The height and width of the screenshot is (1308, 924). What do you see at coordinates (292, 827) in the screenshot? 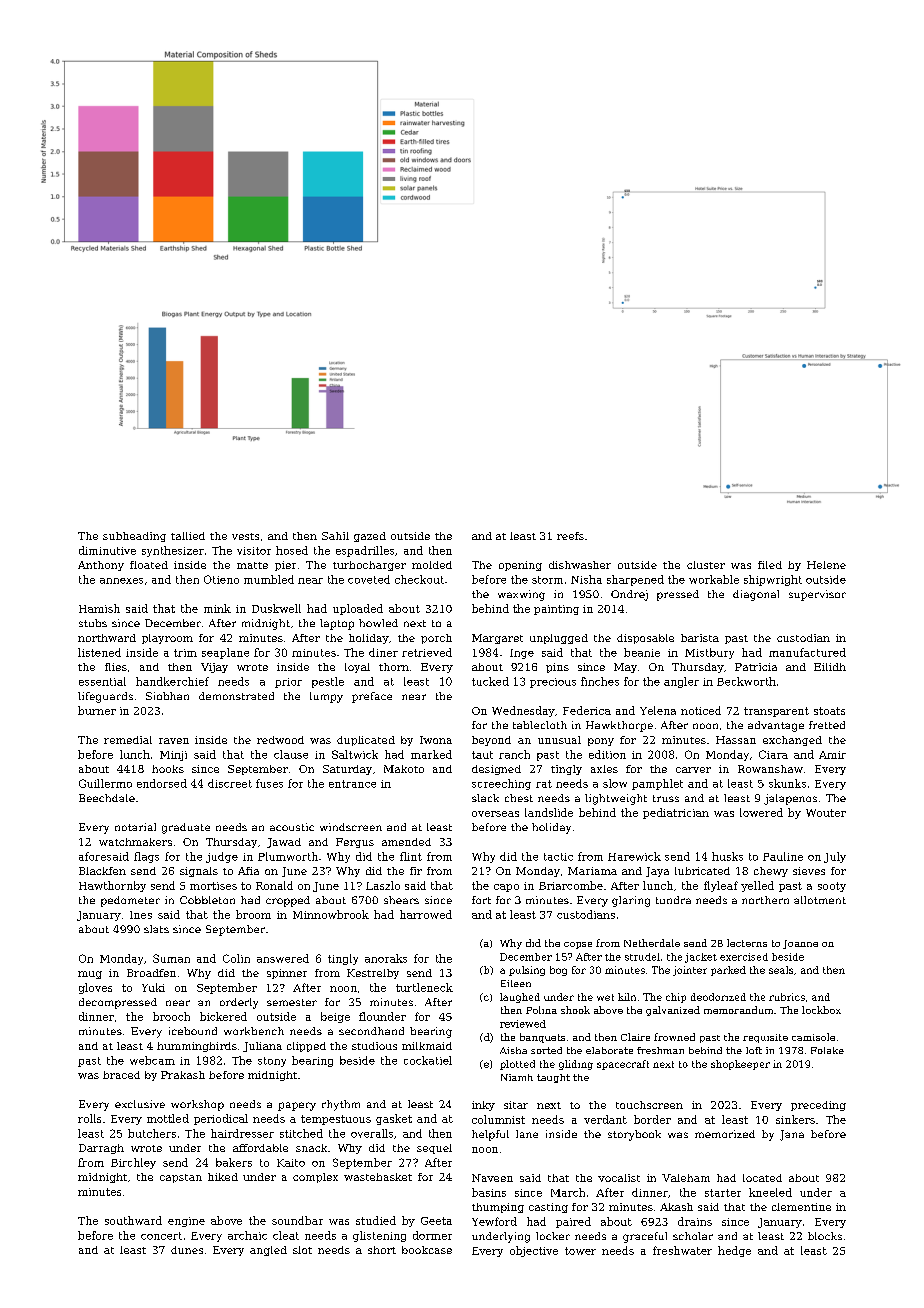
I see `acoustic` at bounding box center [292, 827].
